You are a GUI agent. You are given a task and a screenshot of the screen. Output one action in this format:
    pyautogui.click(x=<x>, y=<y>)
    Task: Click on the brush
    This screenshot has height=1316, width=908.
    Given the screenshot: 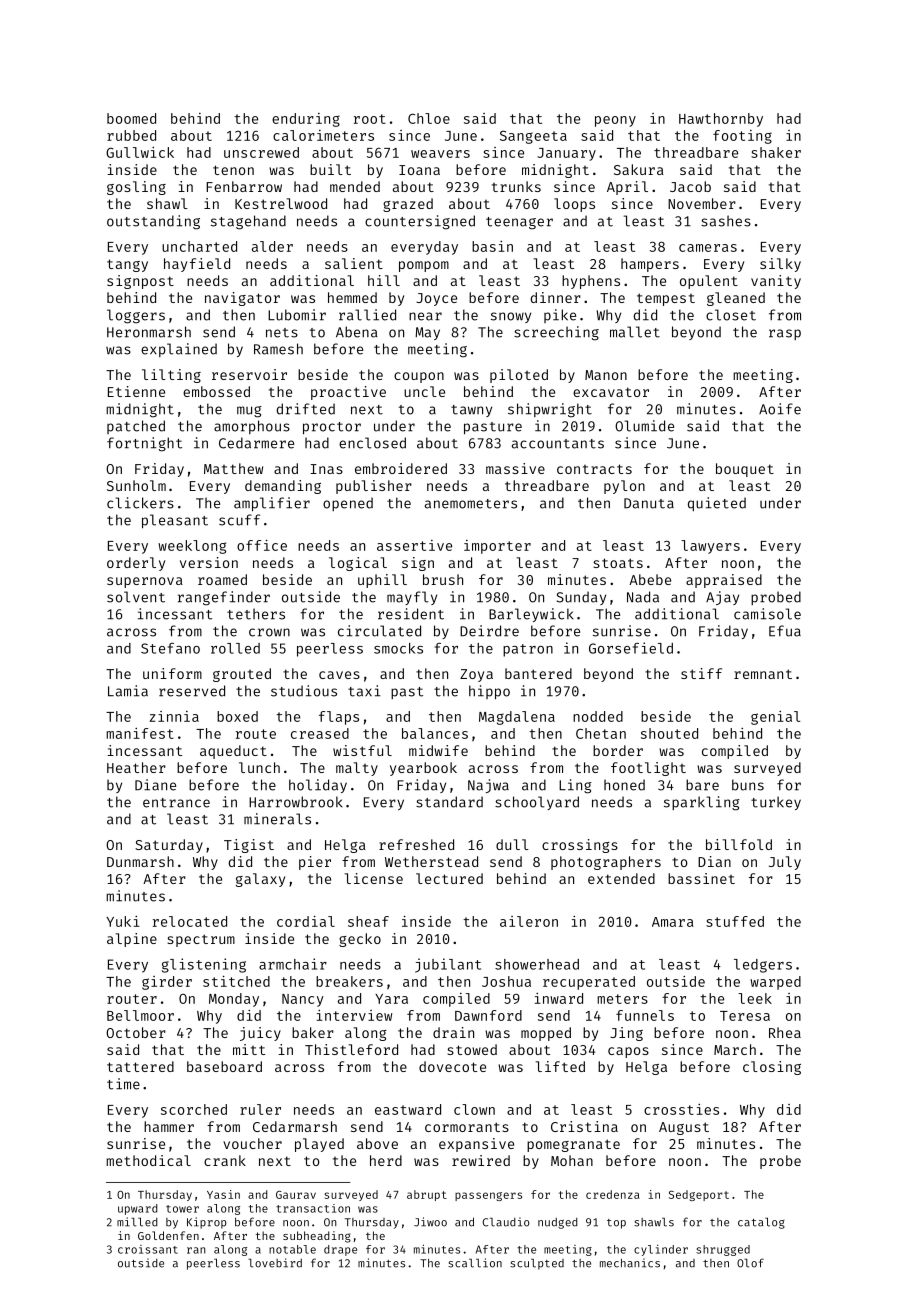 What is the action you would take?
    pyautogui.click(x=443, y=579)
